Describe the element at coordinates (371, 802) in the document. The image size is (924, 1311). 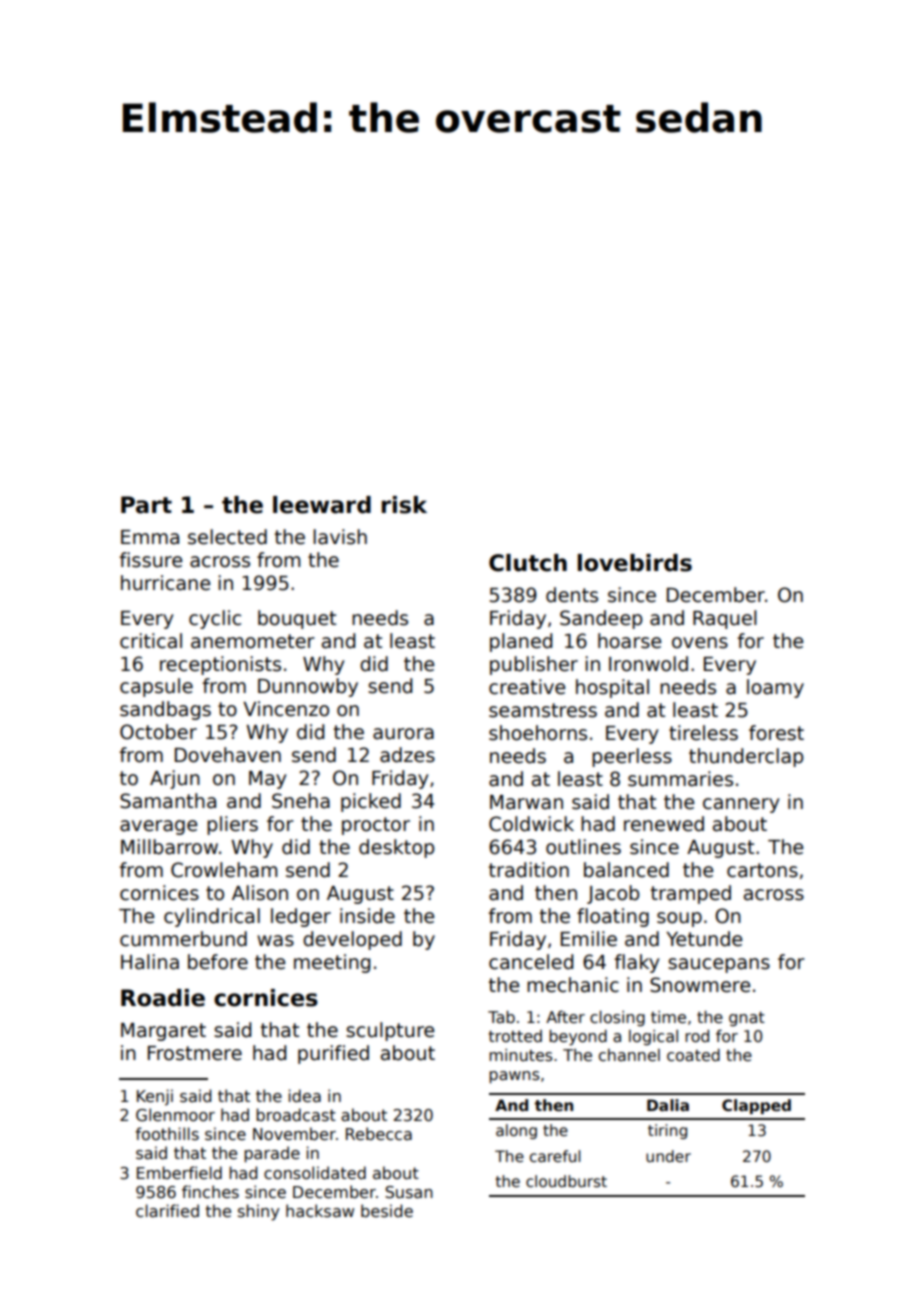
I see `picked` at that location.
